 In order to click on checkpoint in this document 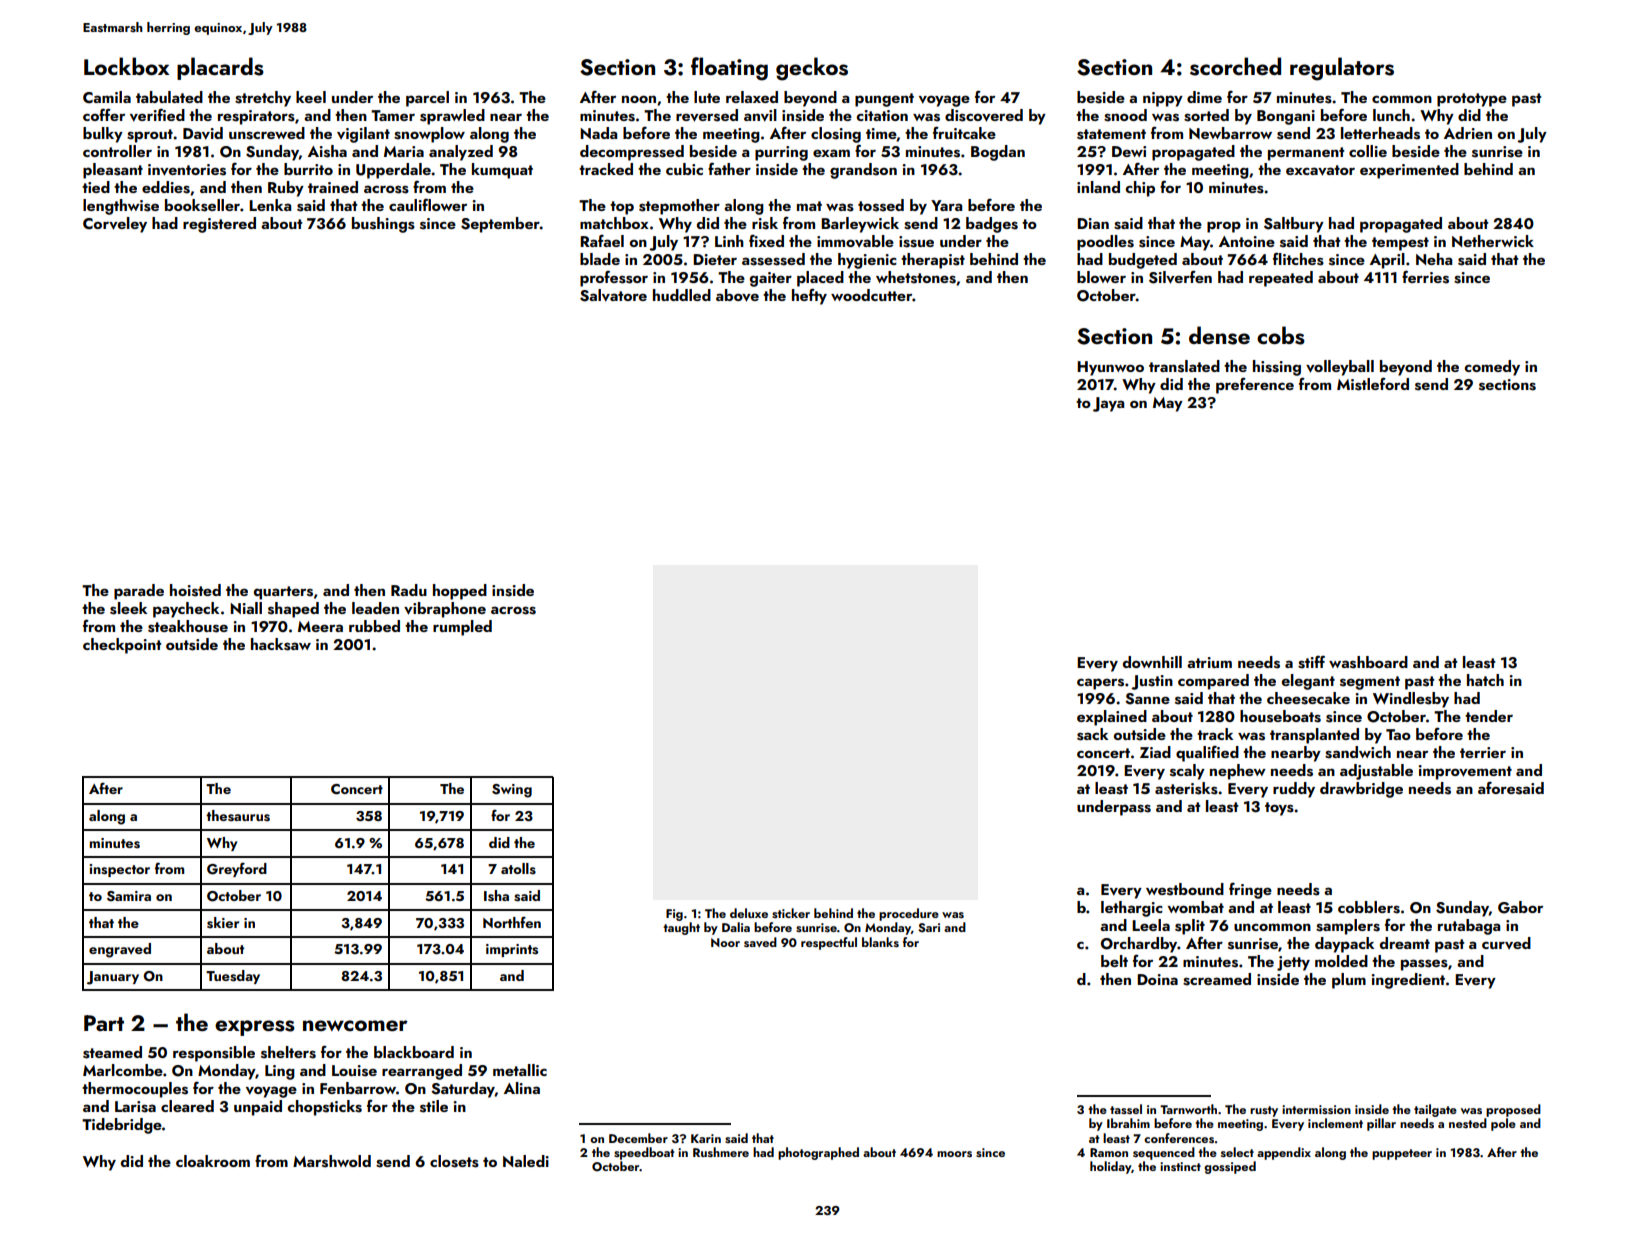, I will do `click(122, 646)`.
